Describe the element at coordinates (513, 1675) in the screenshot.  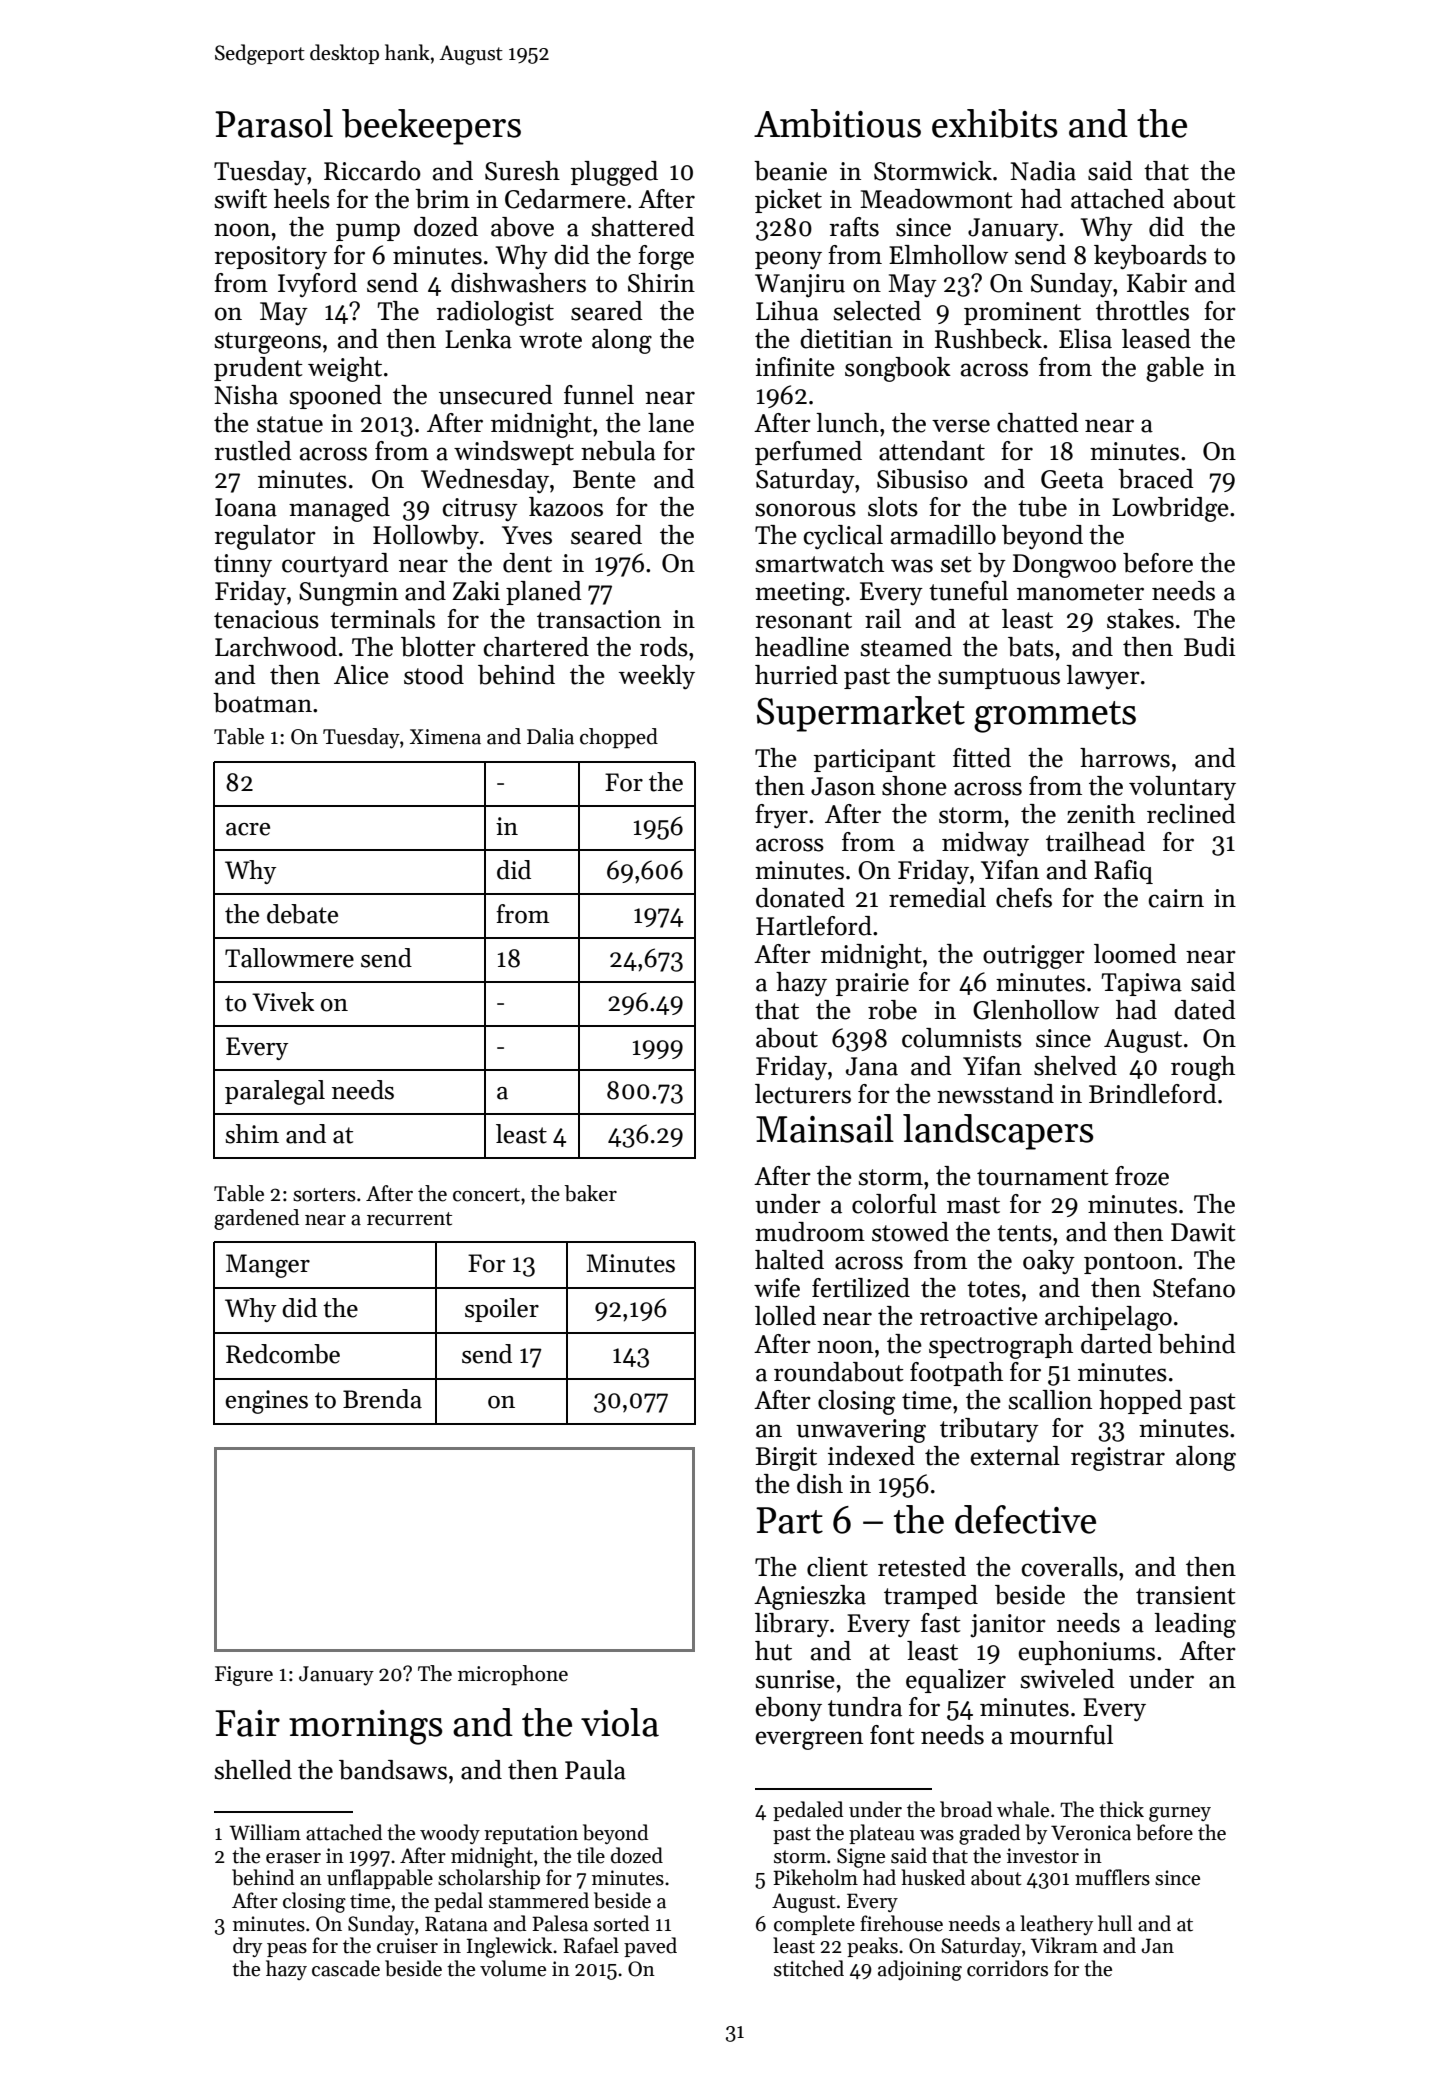
I see `microphone` at that location.
